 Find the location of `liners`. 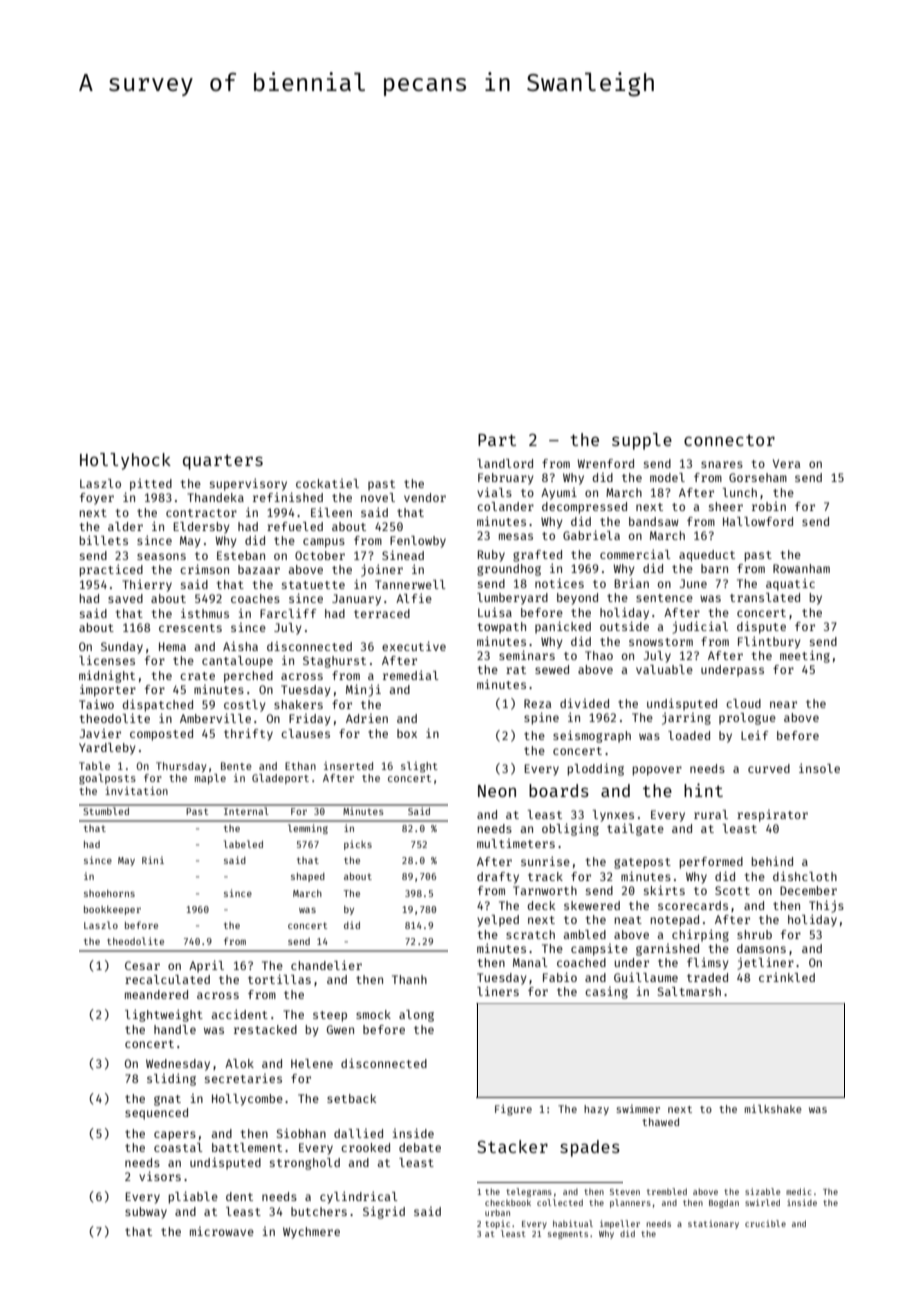

liners is located at coordinates (498, 991).
